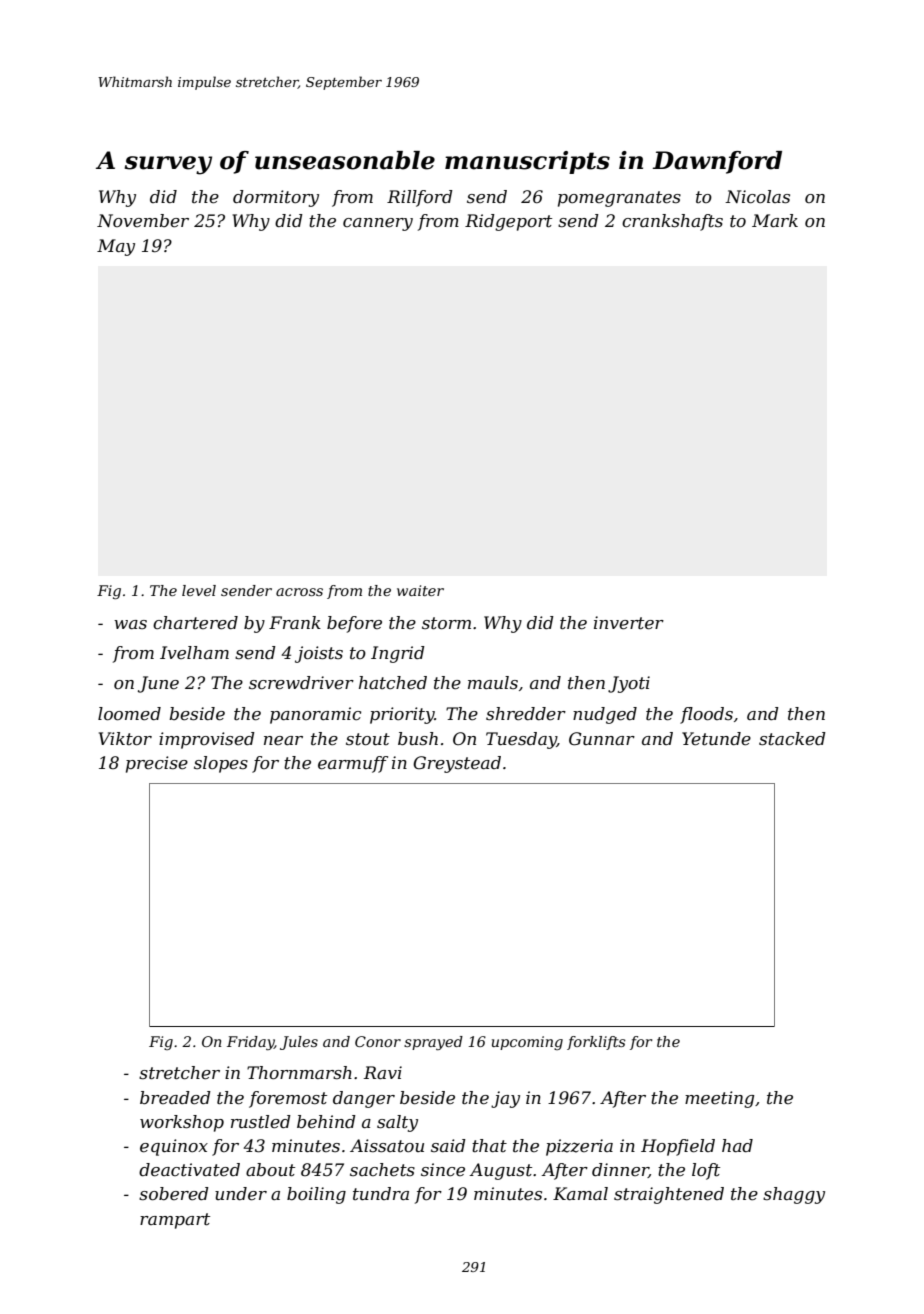 Image resolution: width=924 pixels, height=1314 pixels. I want to click on Gunnar, so click(602, 739).
